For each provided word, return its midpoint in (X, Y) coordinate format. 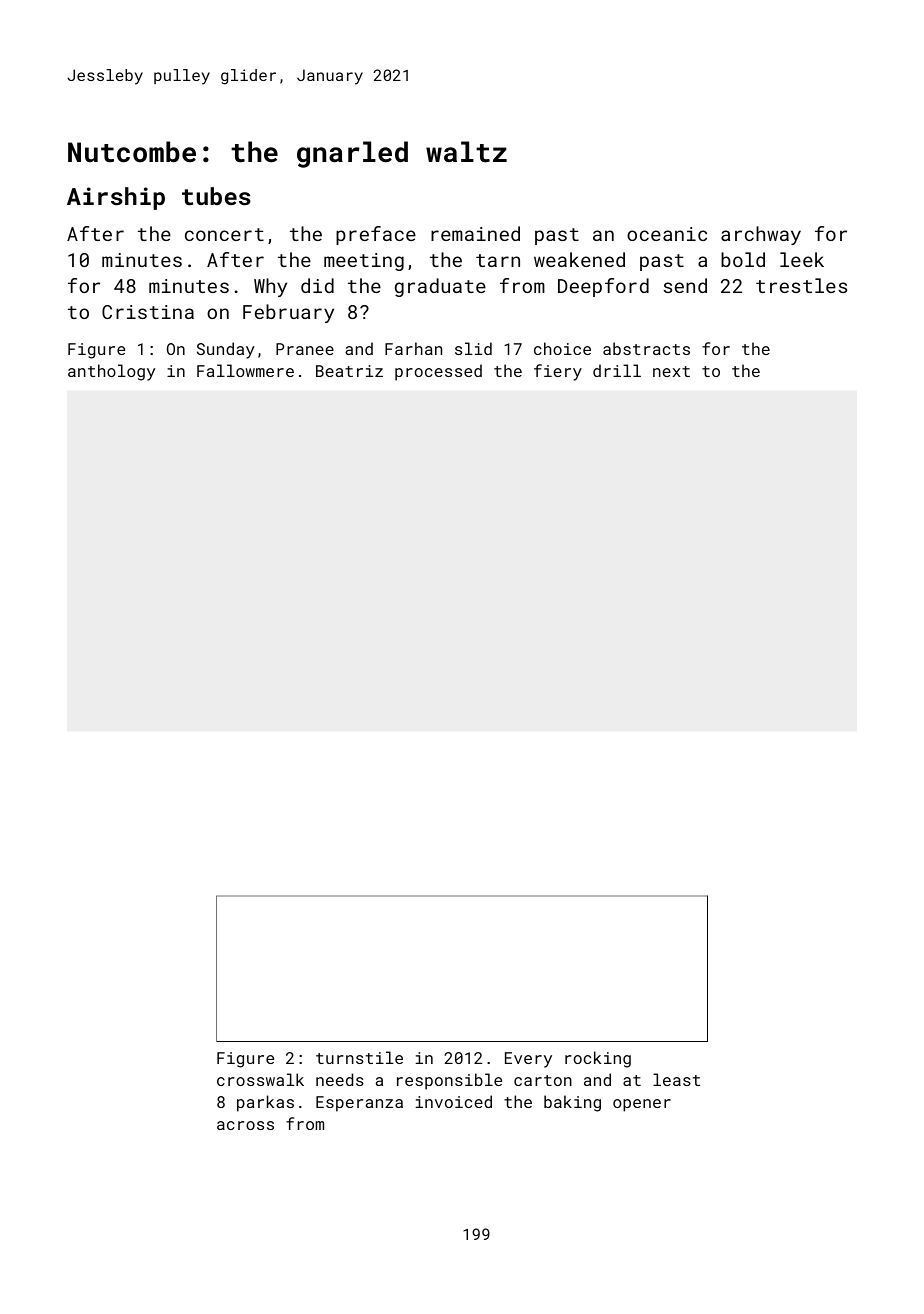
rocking (598, 1059)
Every (528, 1060)
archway (761, 235)
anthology (111, 372)
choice (562, 348)
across (245, 1125)
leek (802, 259)
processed (438, 372)
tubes (216, 196)
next (671, 371)
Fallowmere (245, 370)
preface (376, 235)
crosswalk (260, 1079)
